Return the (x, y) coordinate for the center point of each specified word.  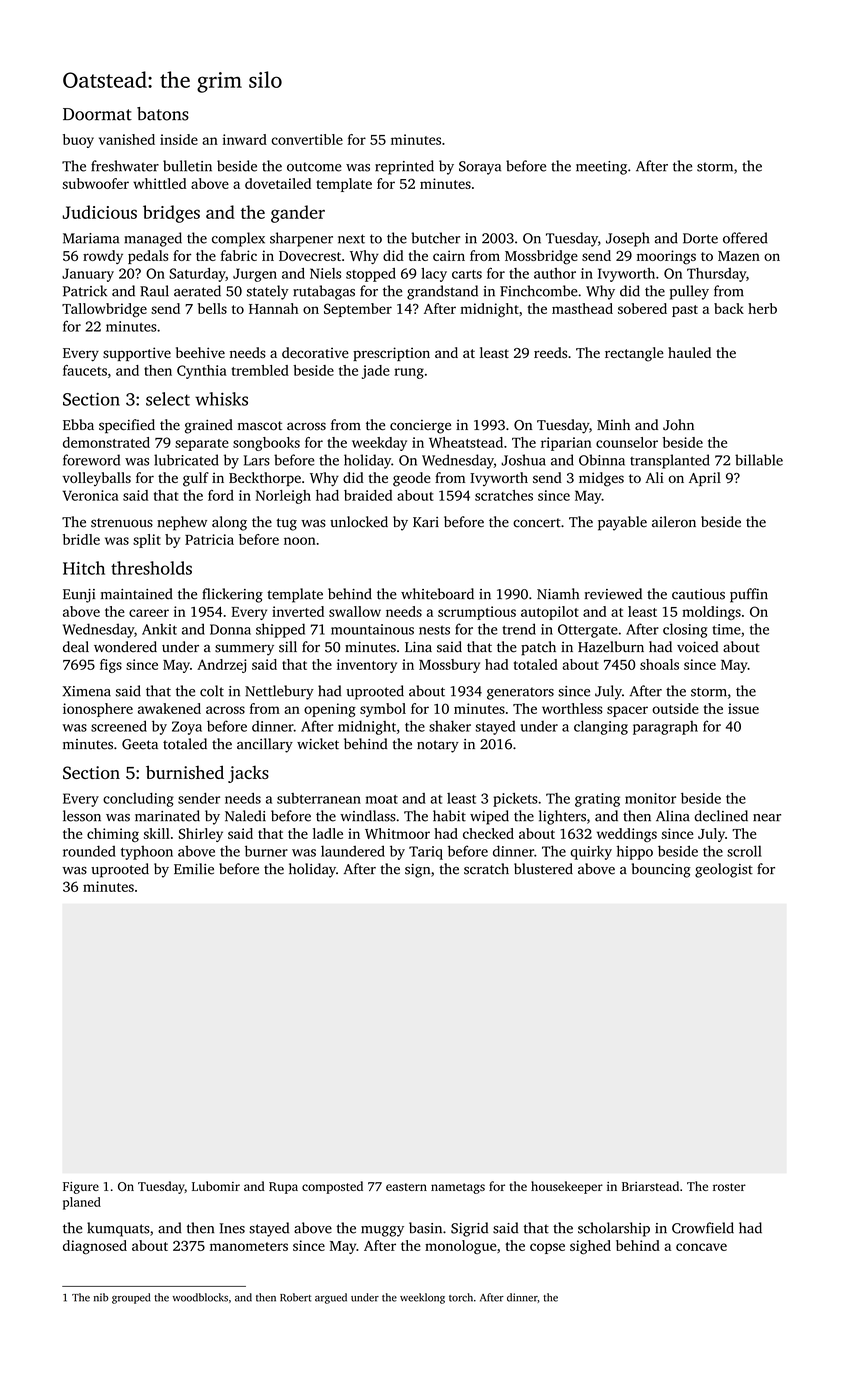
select (168, 399)
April (705, 479)
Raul (154, 291)
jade (376, 372)
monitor (650, 798)
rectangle (634, 354)
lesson (82, 816)
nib (101, 1297)
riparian (566, 444)
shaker (450, 726)
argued (331, 1298)
